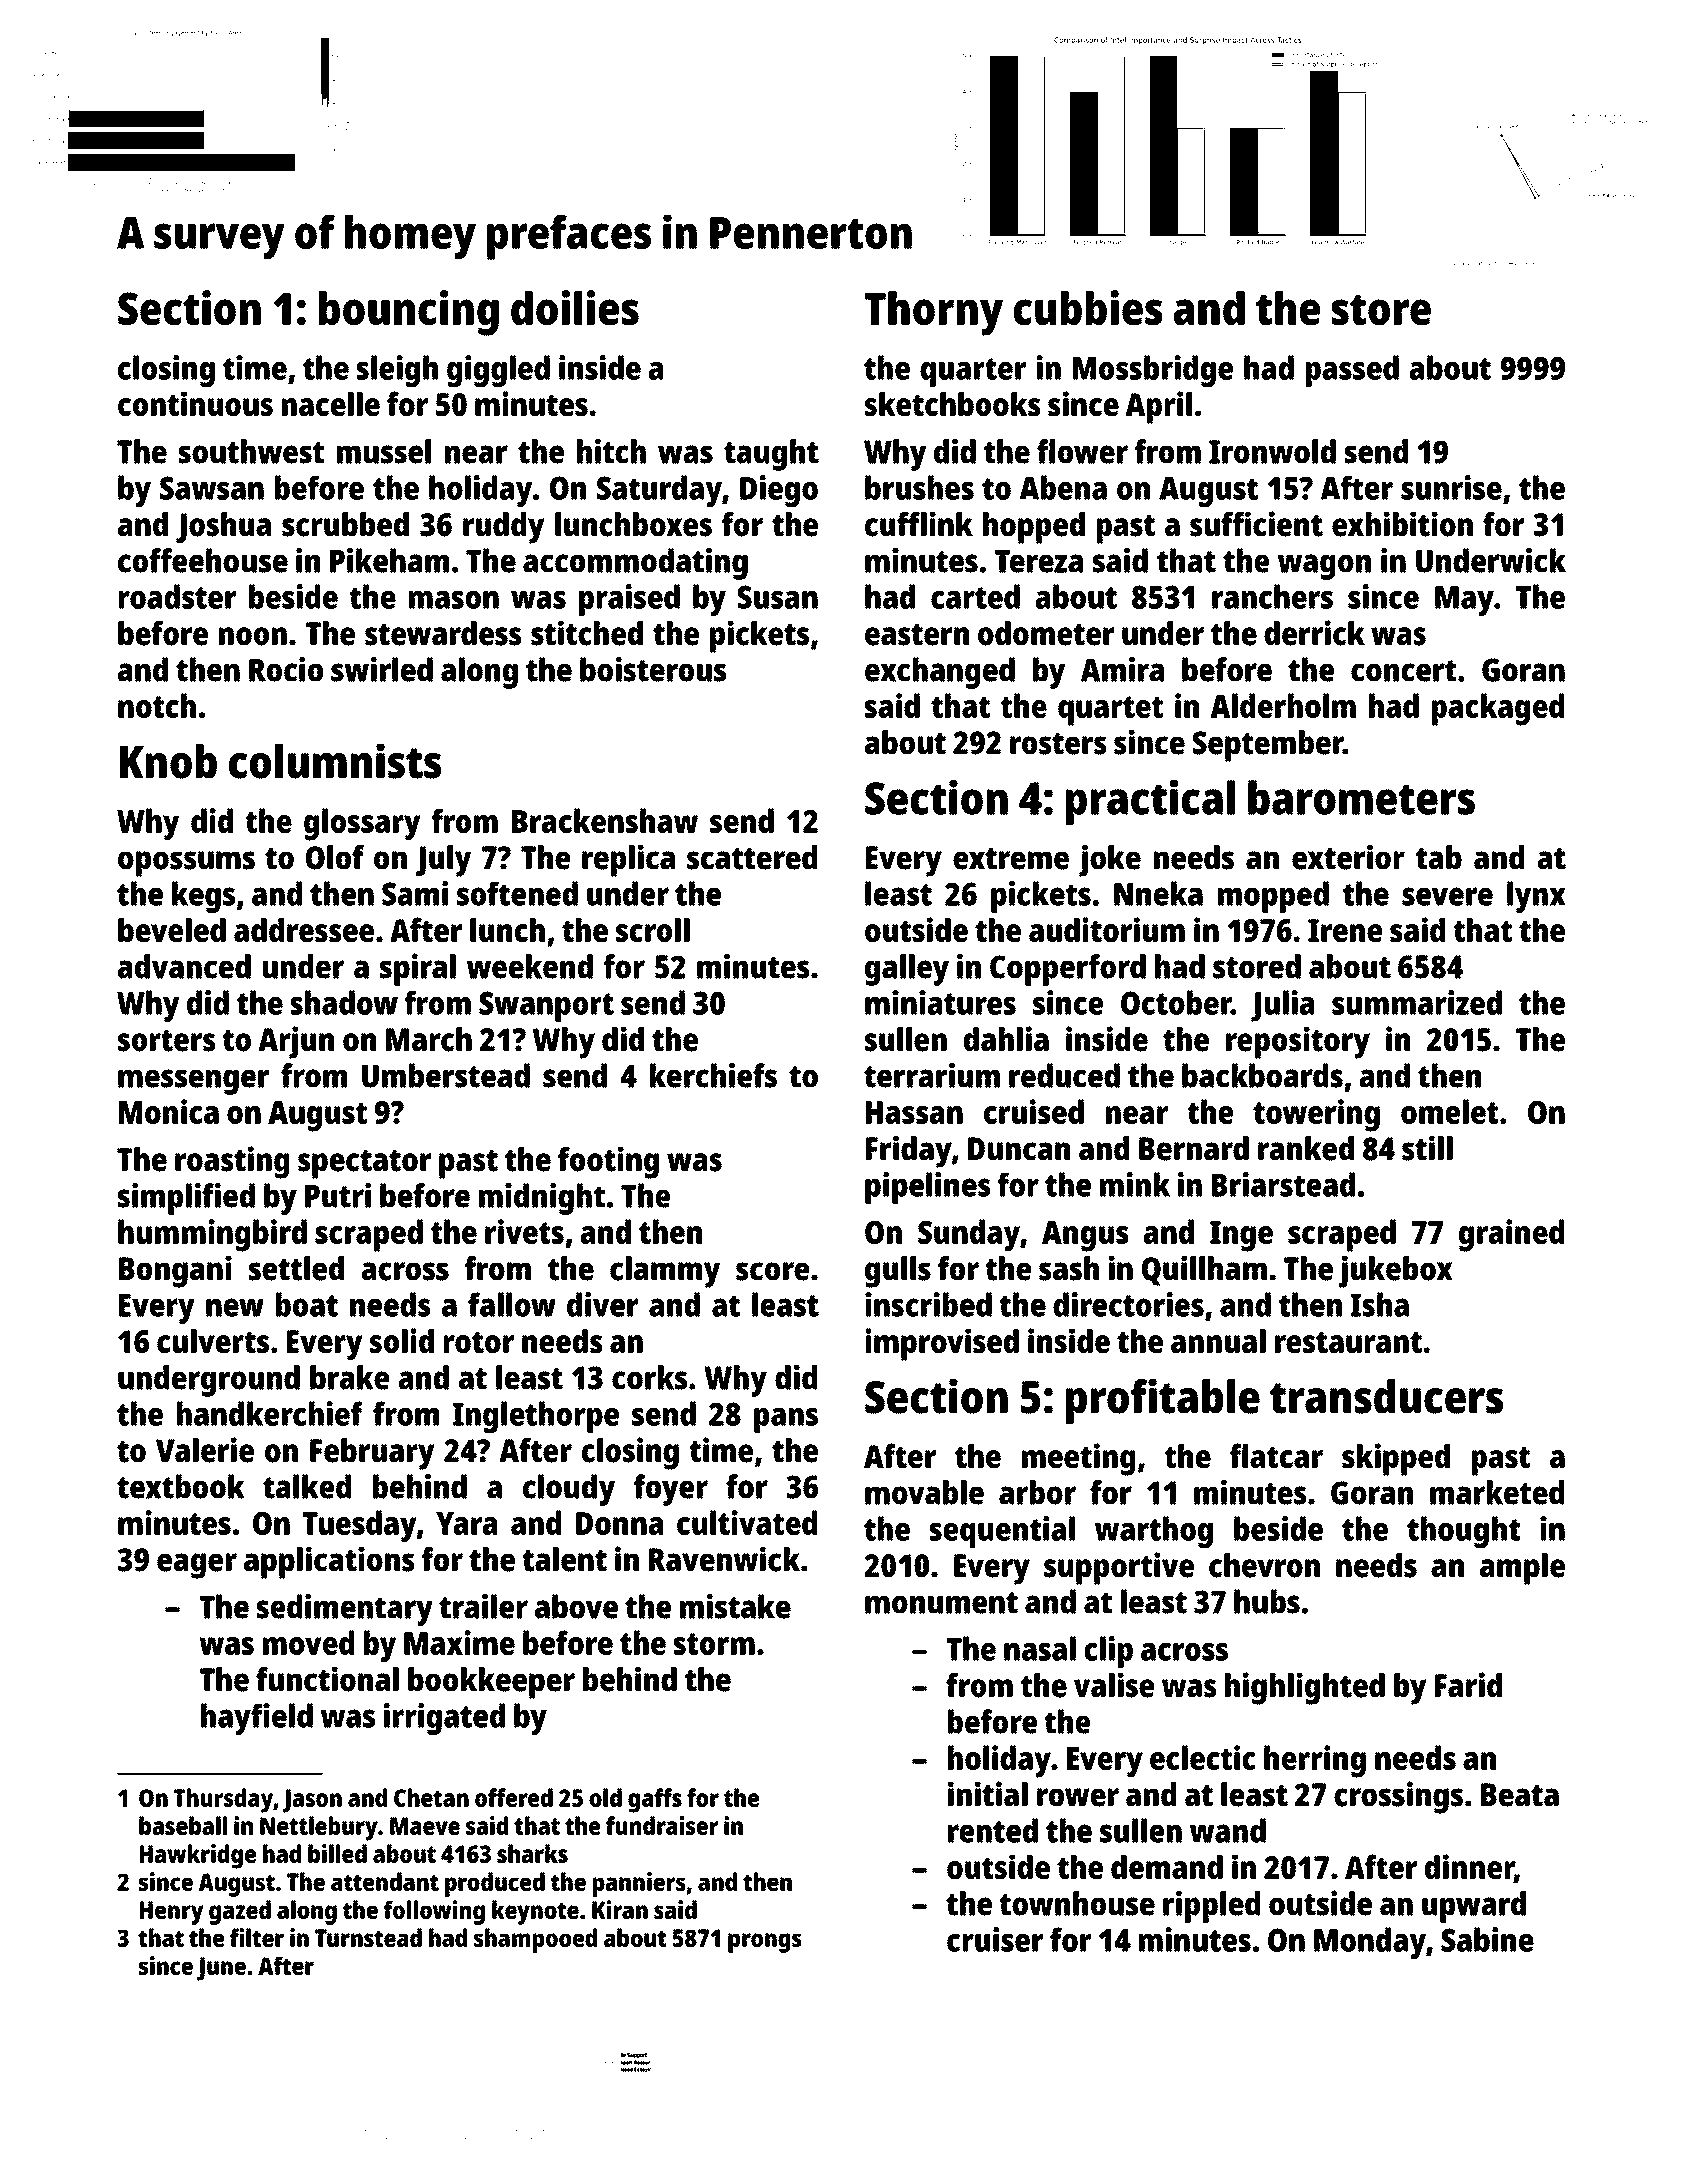  What do you see at coordinates (166, 1041) in the screenshot?
I see `sorters` at bounding box center [166, 1041].
